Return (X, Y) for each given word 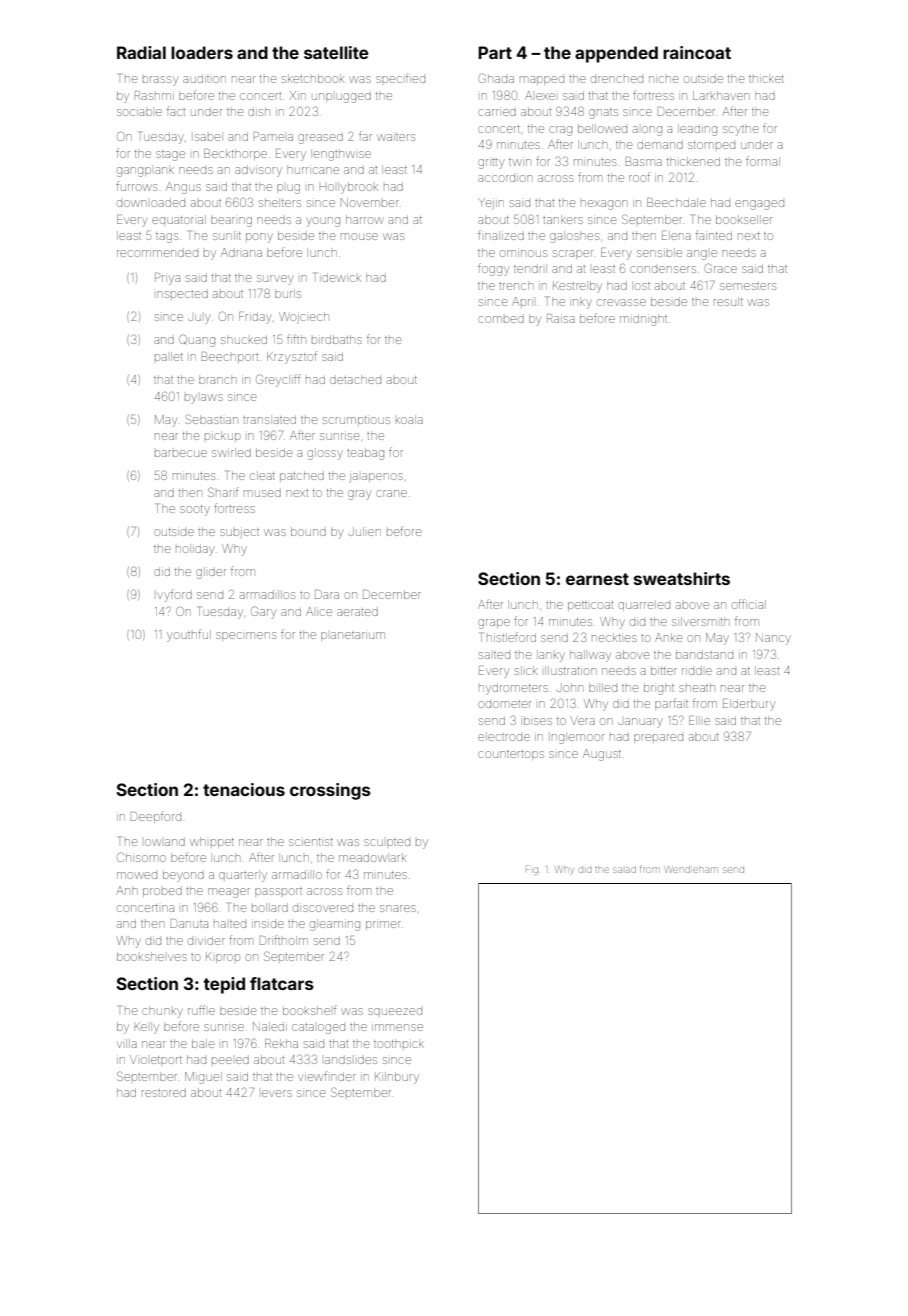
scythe (740, 131)
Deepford (155, 817)
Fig (532, 870)
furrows (136, 186)
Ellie (699, 720)
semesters (748, 286)
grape (494, 624)
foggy (493, 269)
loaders (202, 52)
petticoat (590, 606)
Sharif (223, 492)
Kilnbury (397, 1078)
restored (164, 1093)
